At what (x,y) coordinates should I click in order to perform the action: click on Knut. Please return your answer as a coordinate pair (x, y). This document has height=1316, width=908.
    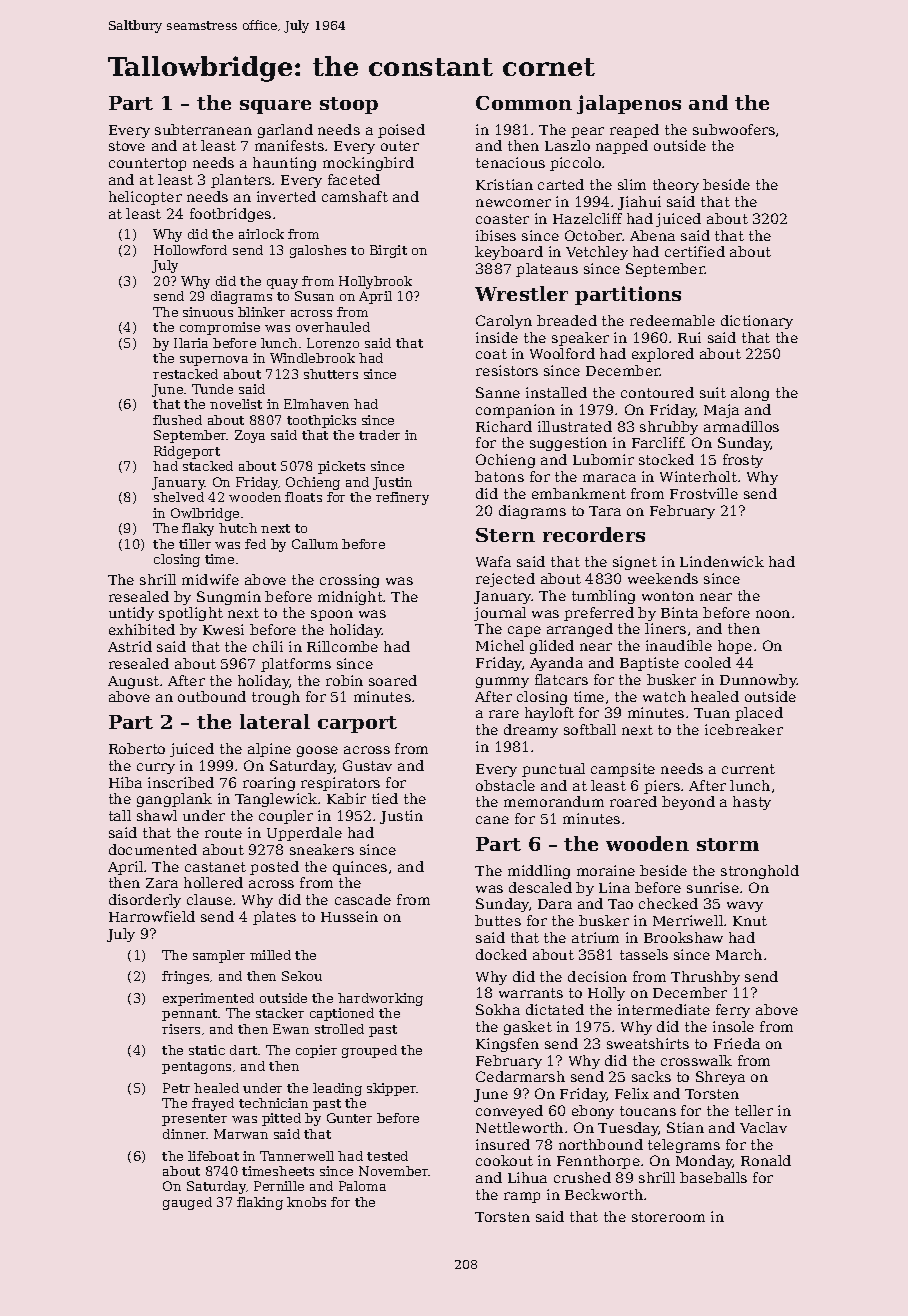
    Looking at the image, I should click on (750, 921).
